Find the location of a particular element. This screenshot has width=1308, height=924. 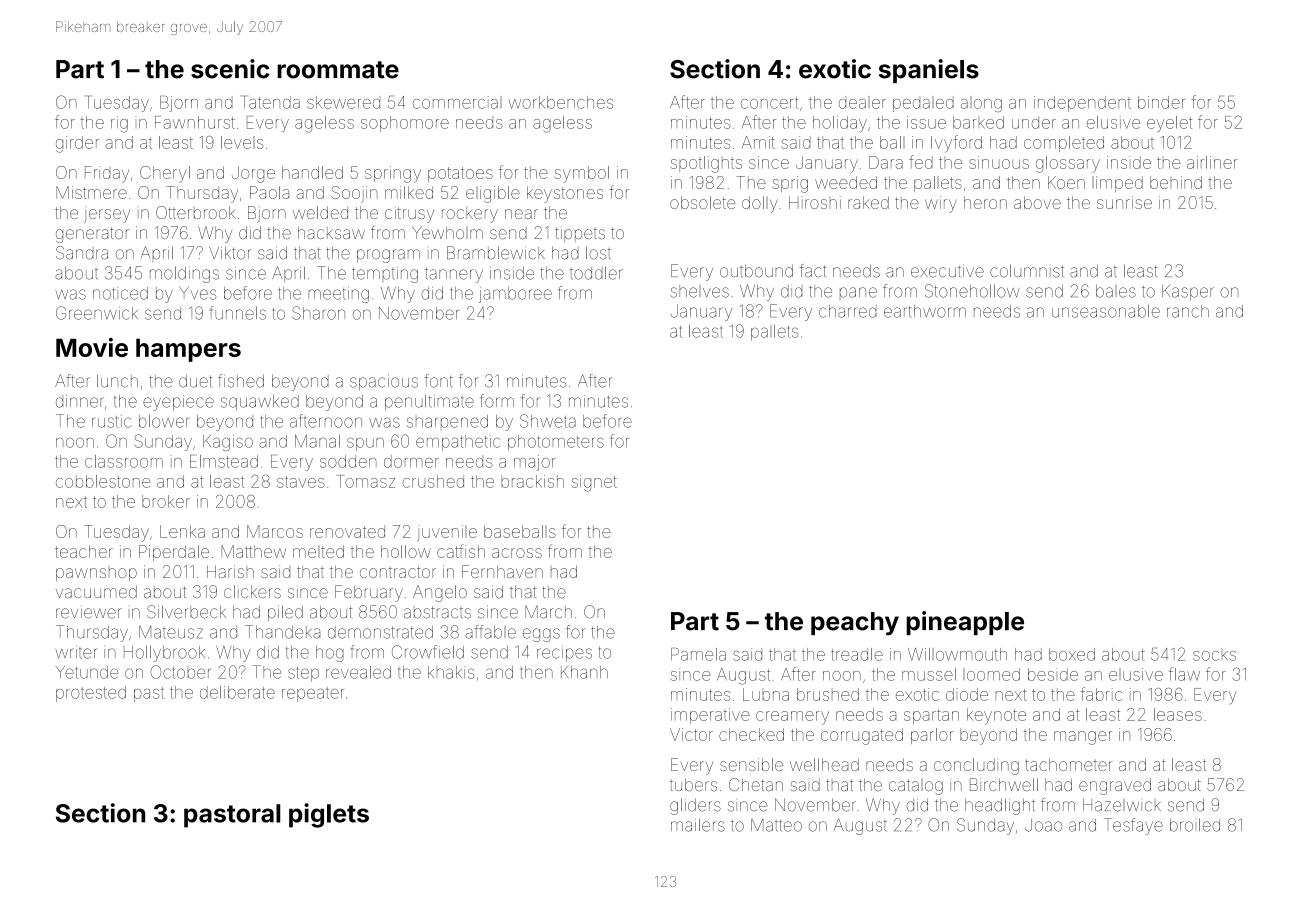

Marcos is located at coordinates (275, 531).
